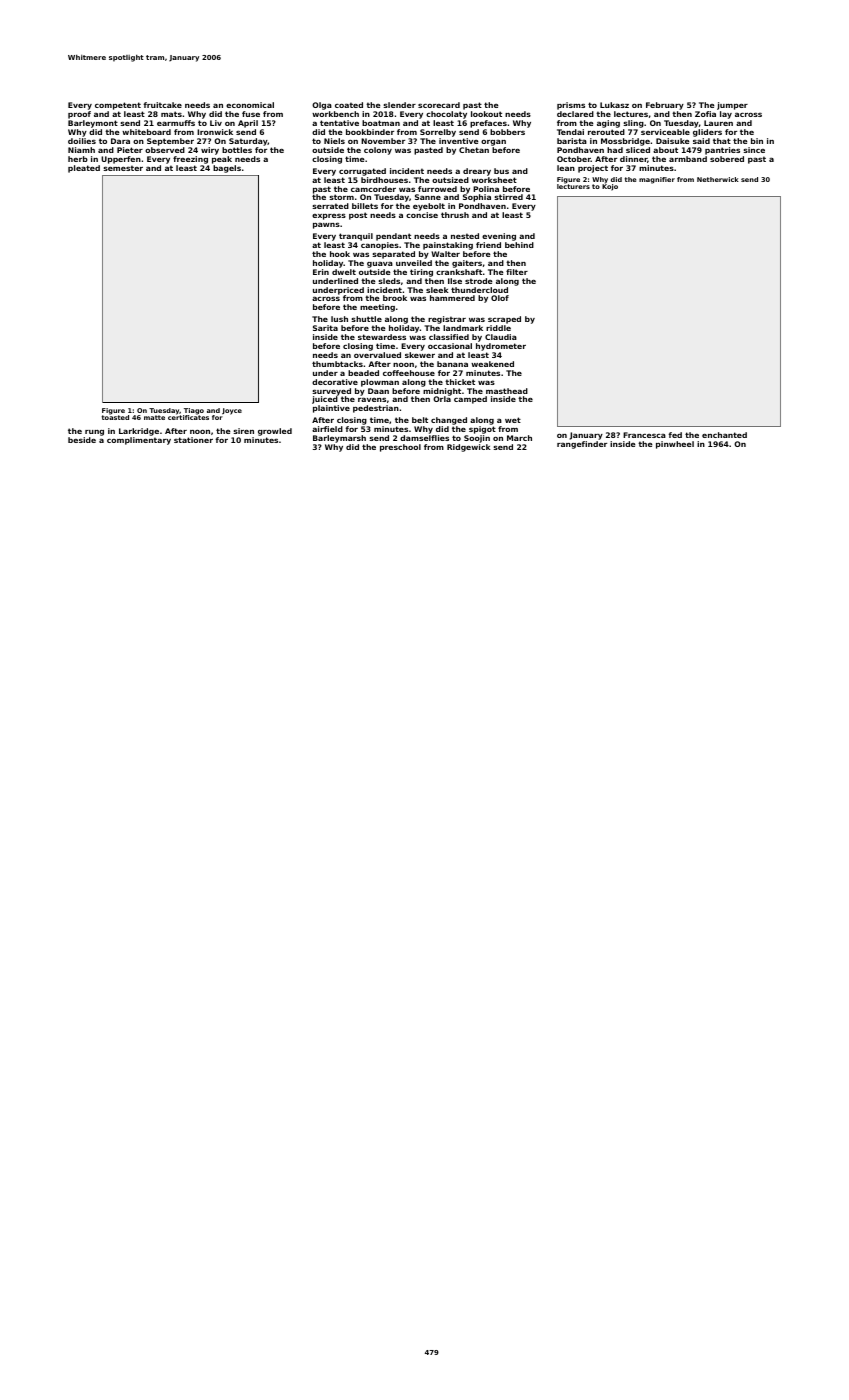 Image resolution: width=849 pixels, height=1400 pixels. Describe the element at coordinates (498, 328) in the screenshot. I see `riddle` at that location.
